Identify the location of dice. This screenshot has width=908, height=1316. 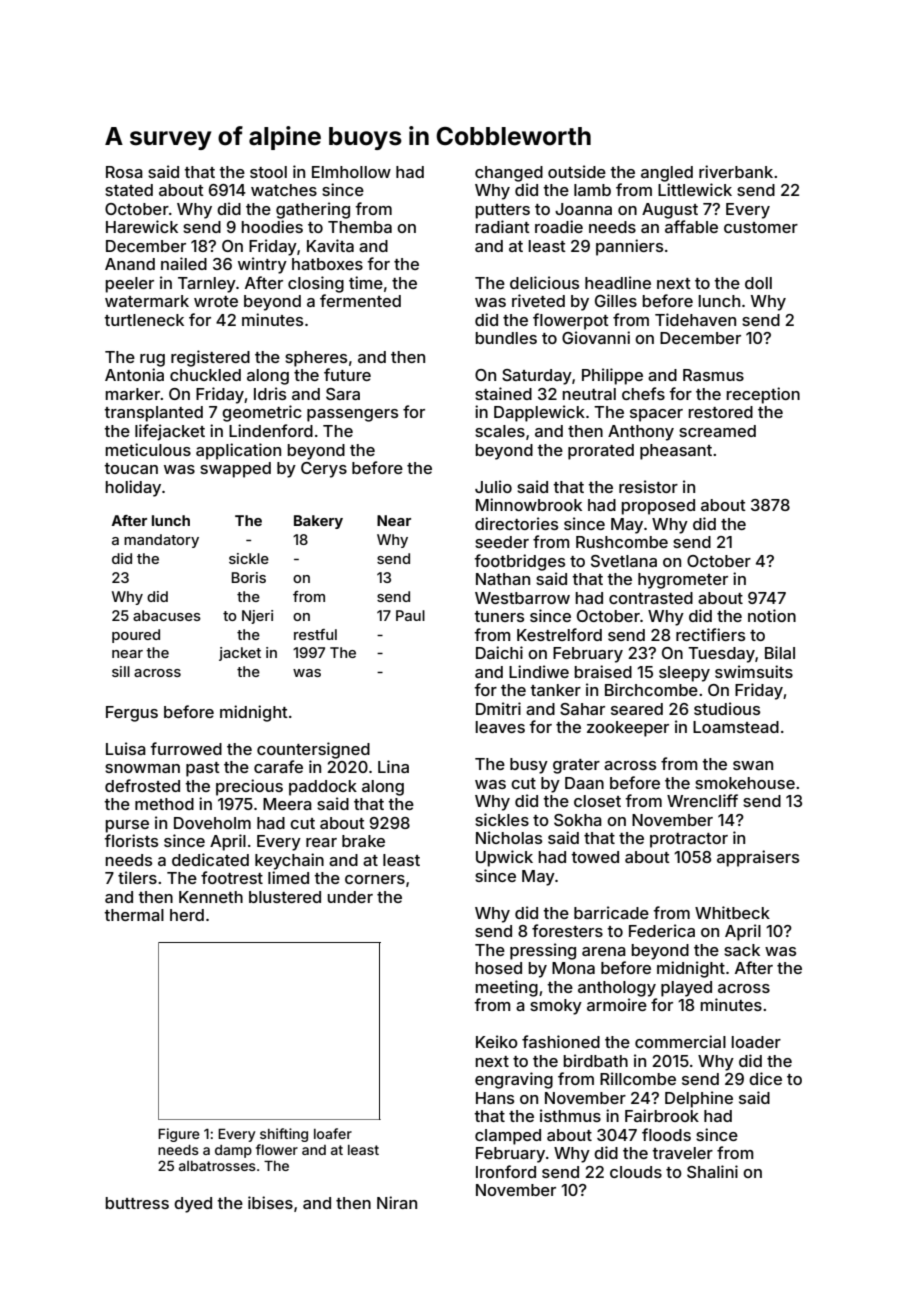
(765, 1078).
